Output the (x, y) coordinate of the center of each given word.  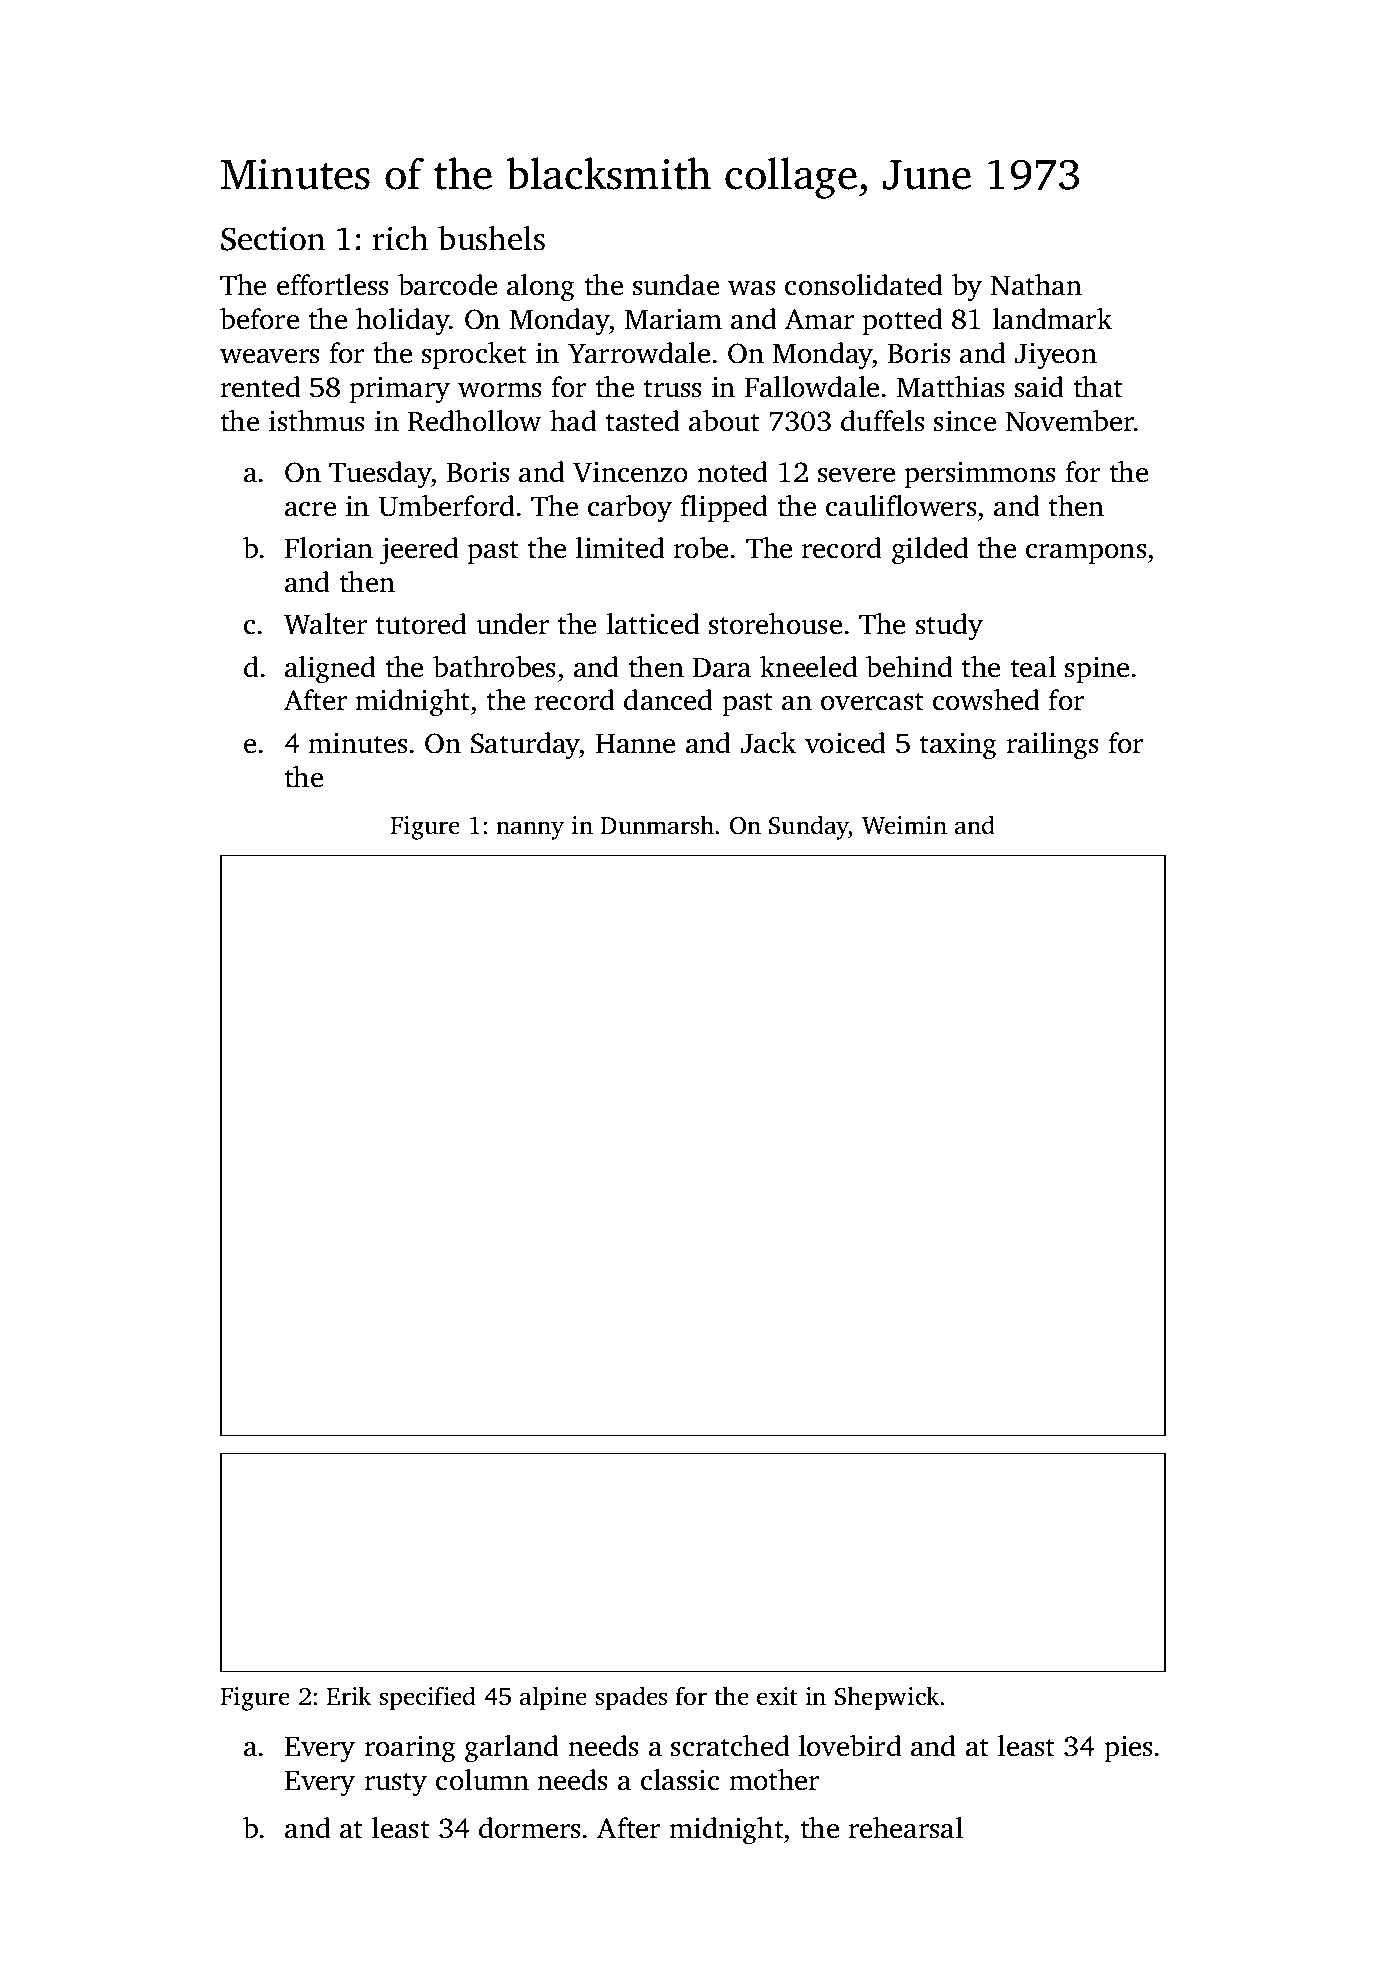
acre (310, 509)
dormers (530, 1828)
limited (620, 548)
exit (777, 1696)
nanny (530, 830)
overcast (872, 702)
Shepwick (888, 1698)
